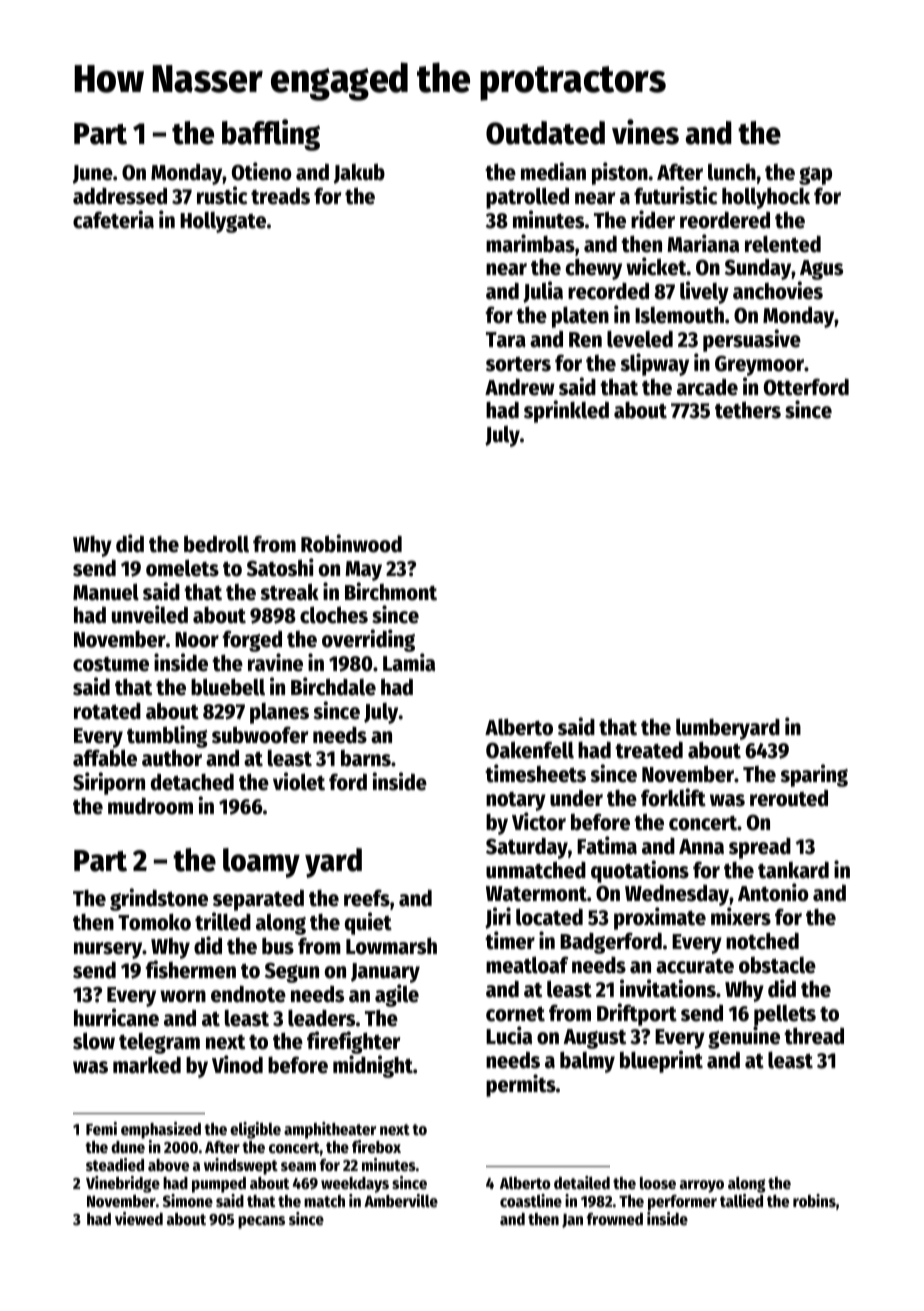  What do you see at coordinates (566, 411) in the screenshot?
I see `sprinkled` at bounding box center [566, 411].
